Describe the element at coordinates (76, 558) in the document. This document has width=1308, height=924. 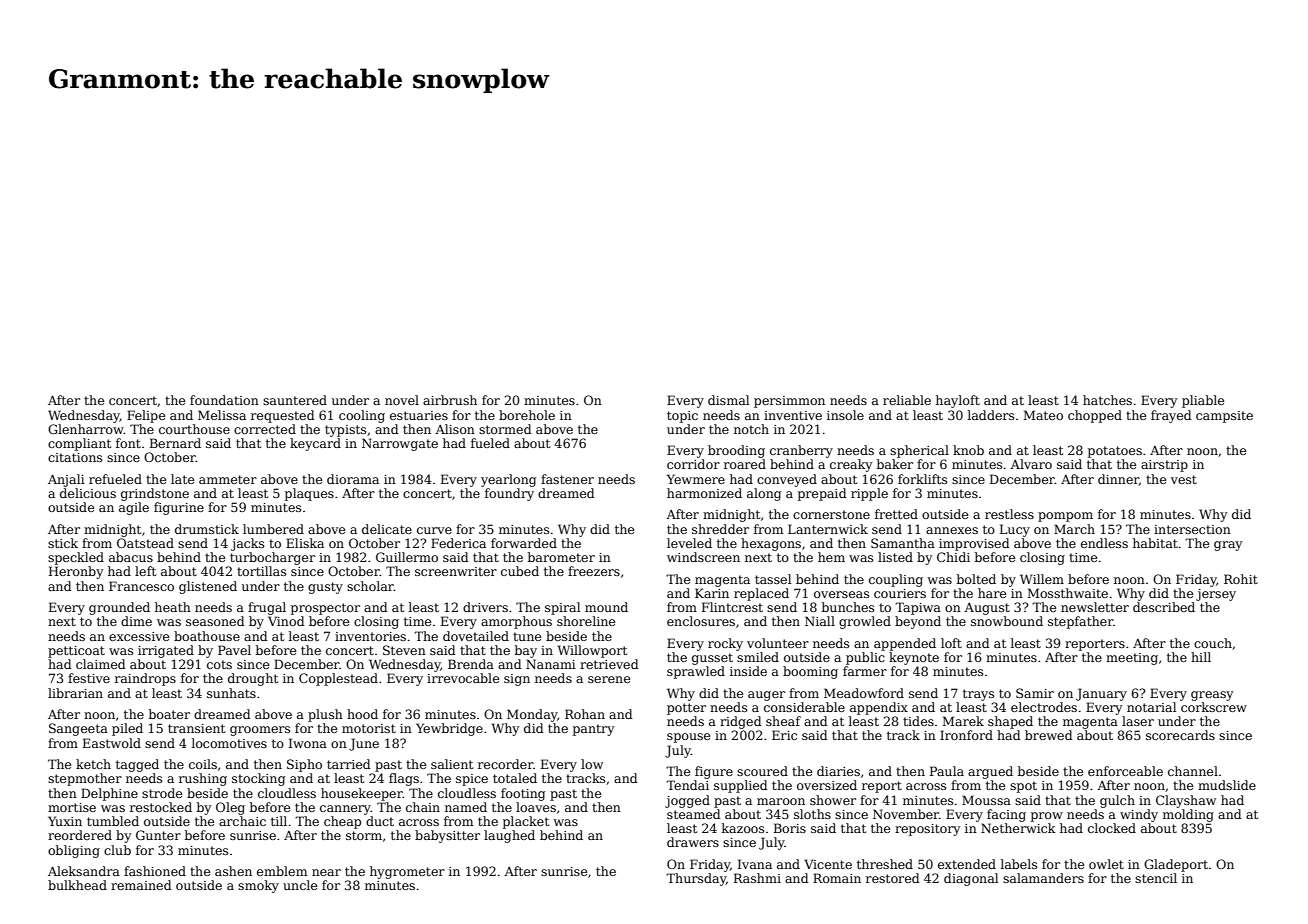
I see `speckled` at that location.
